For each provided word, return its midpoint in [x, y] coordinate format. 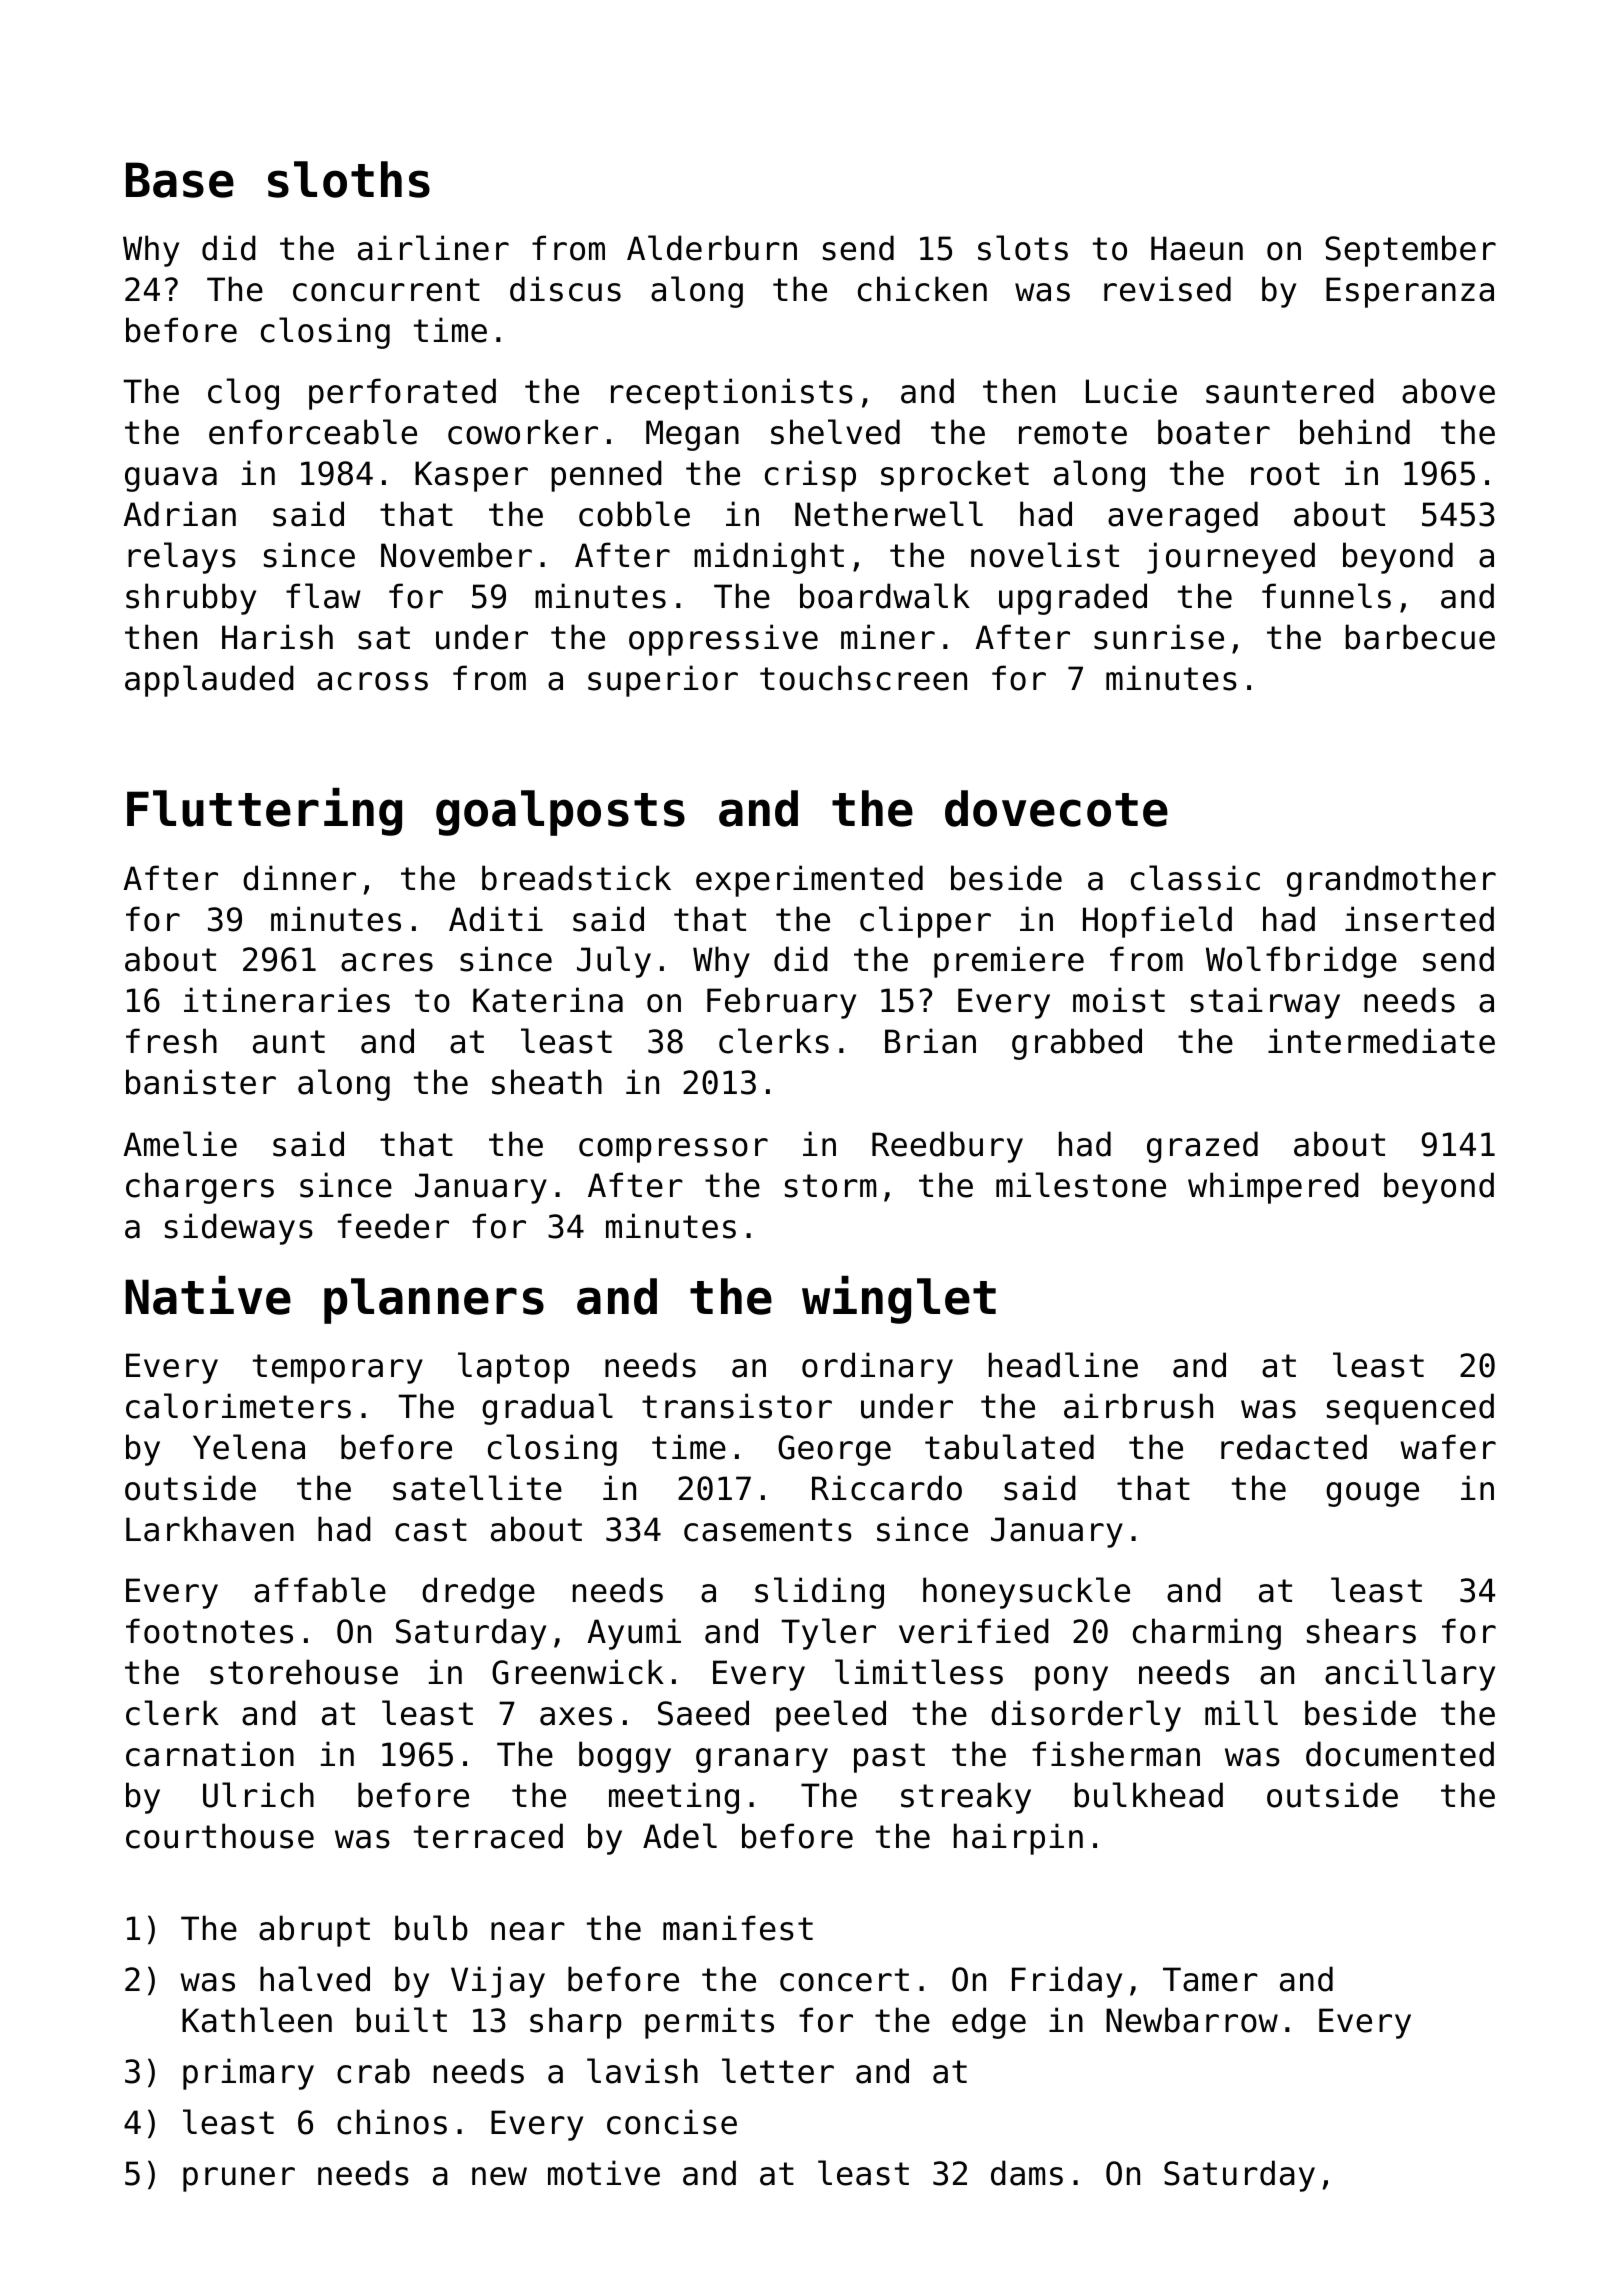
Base [180, 180]
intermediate [1381, 1041]
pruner [239, 2179]
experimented [809, 881]
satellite [477, 1488]
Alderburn [712, 248]
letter [778, 2071]
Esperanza [1410, 292]
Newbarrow [1192, 2020]
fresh [171, 1041]
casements [768, 1530]
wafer [1448, 1447]
